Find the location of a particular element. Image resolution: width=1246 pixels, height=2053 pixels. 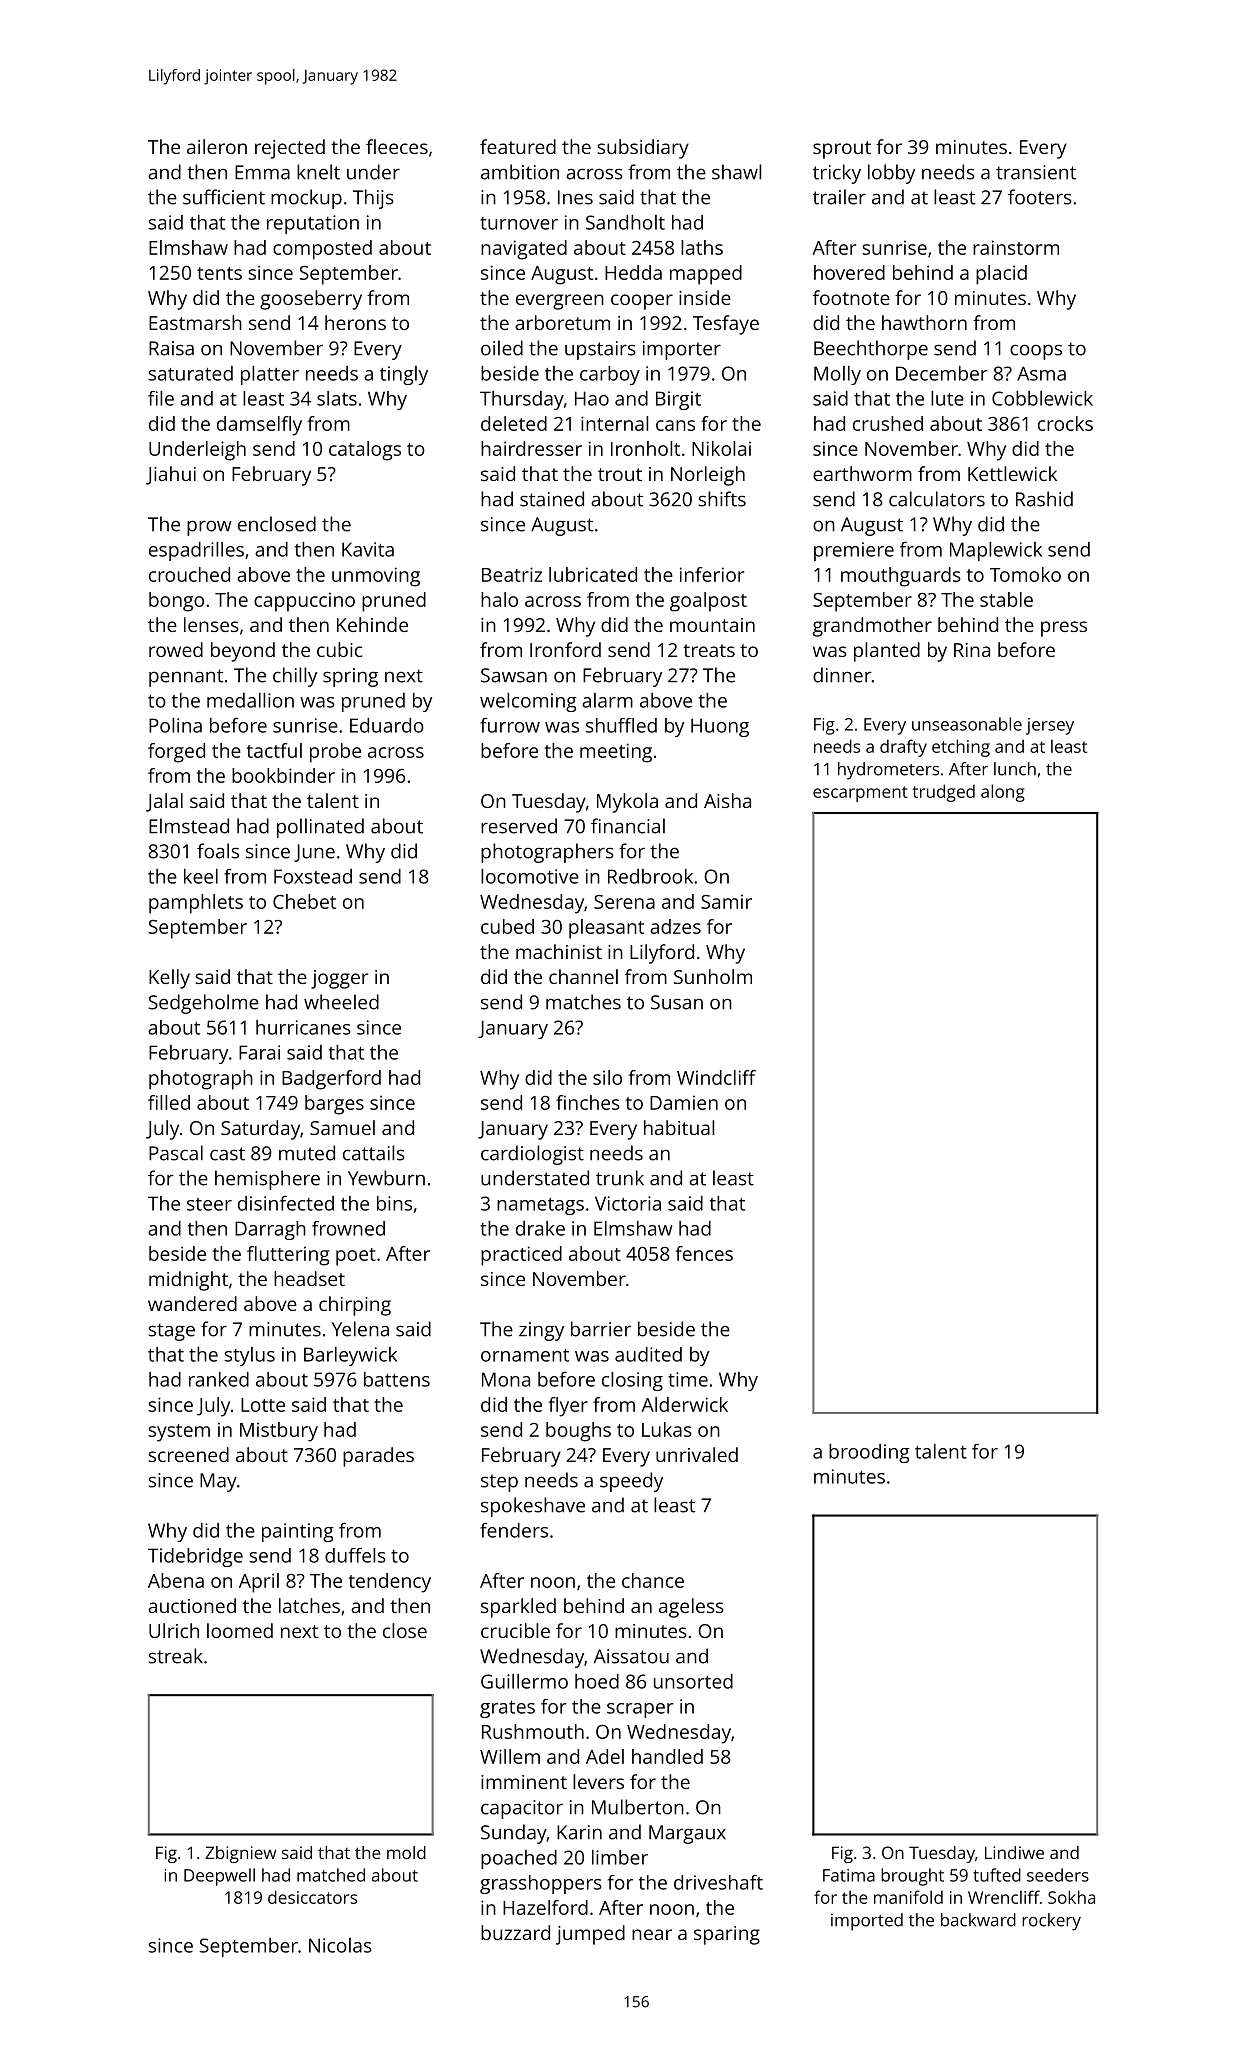

practiced is located at coordinates (521, 1256).
